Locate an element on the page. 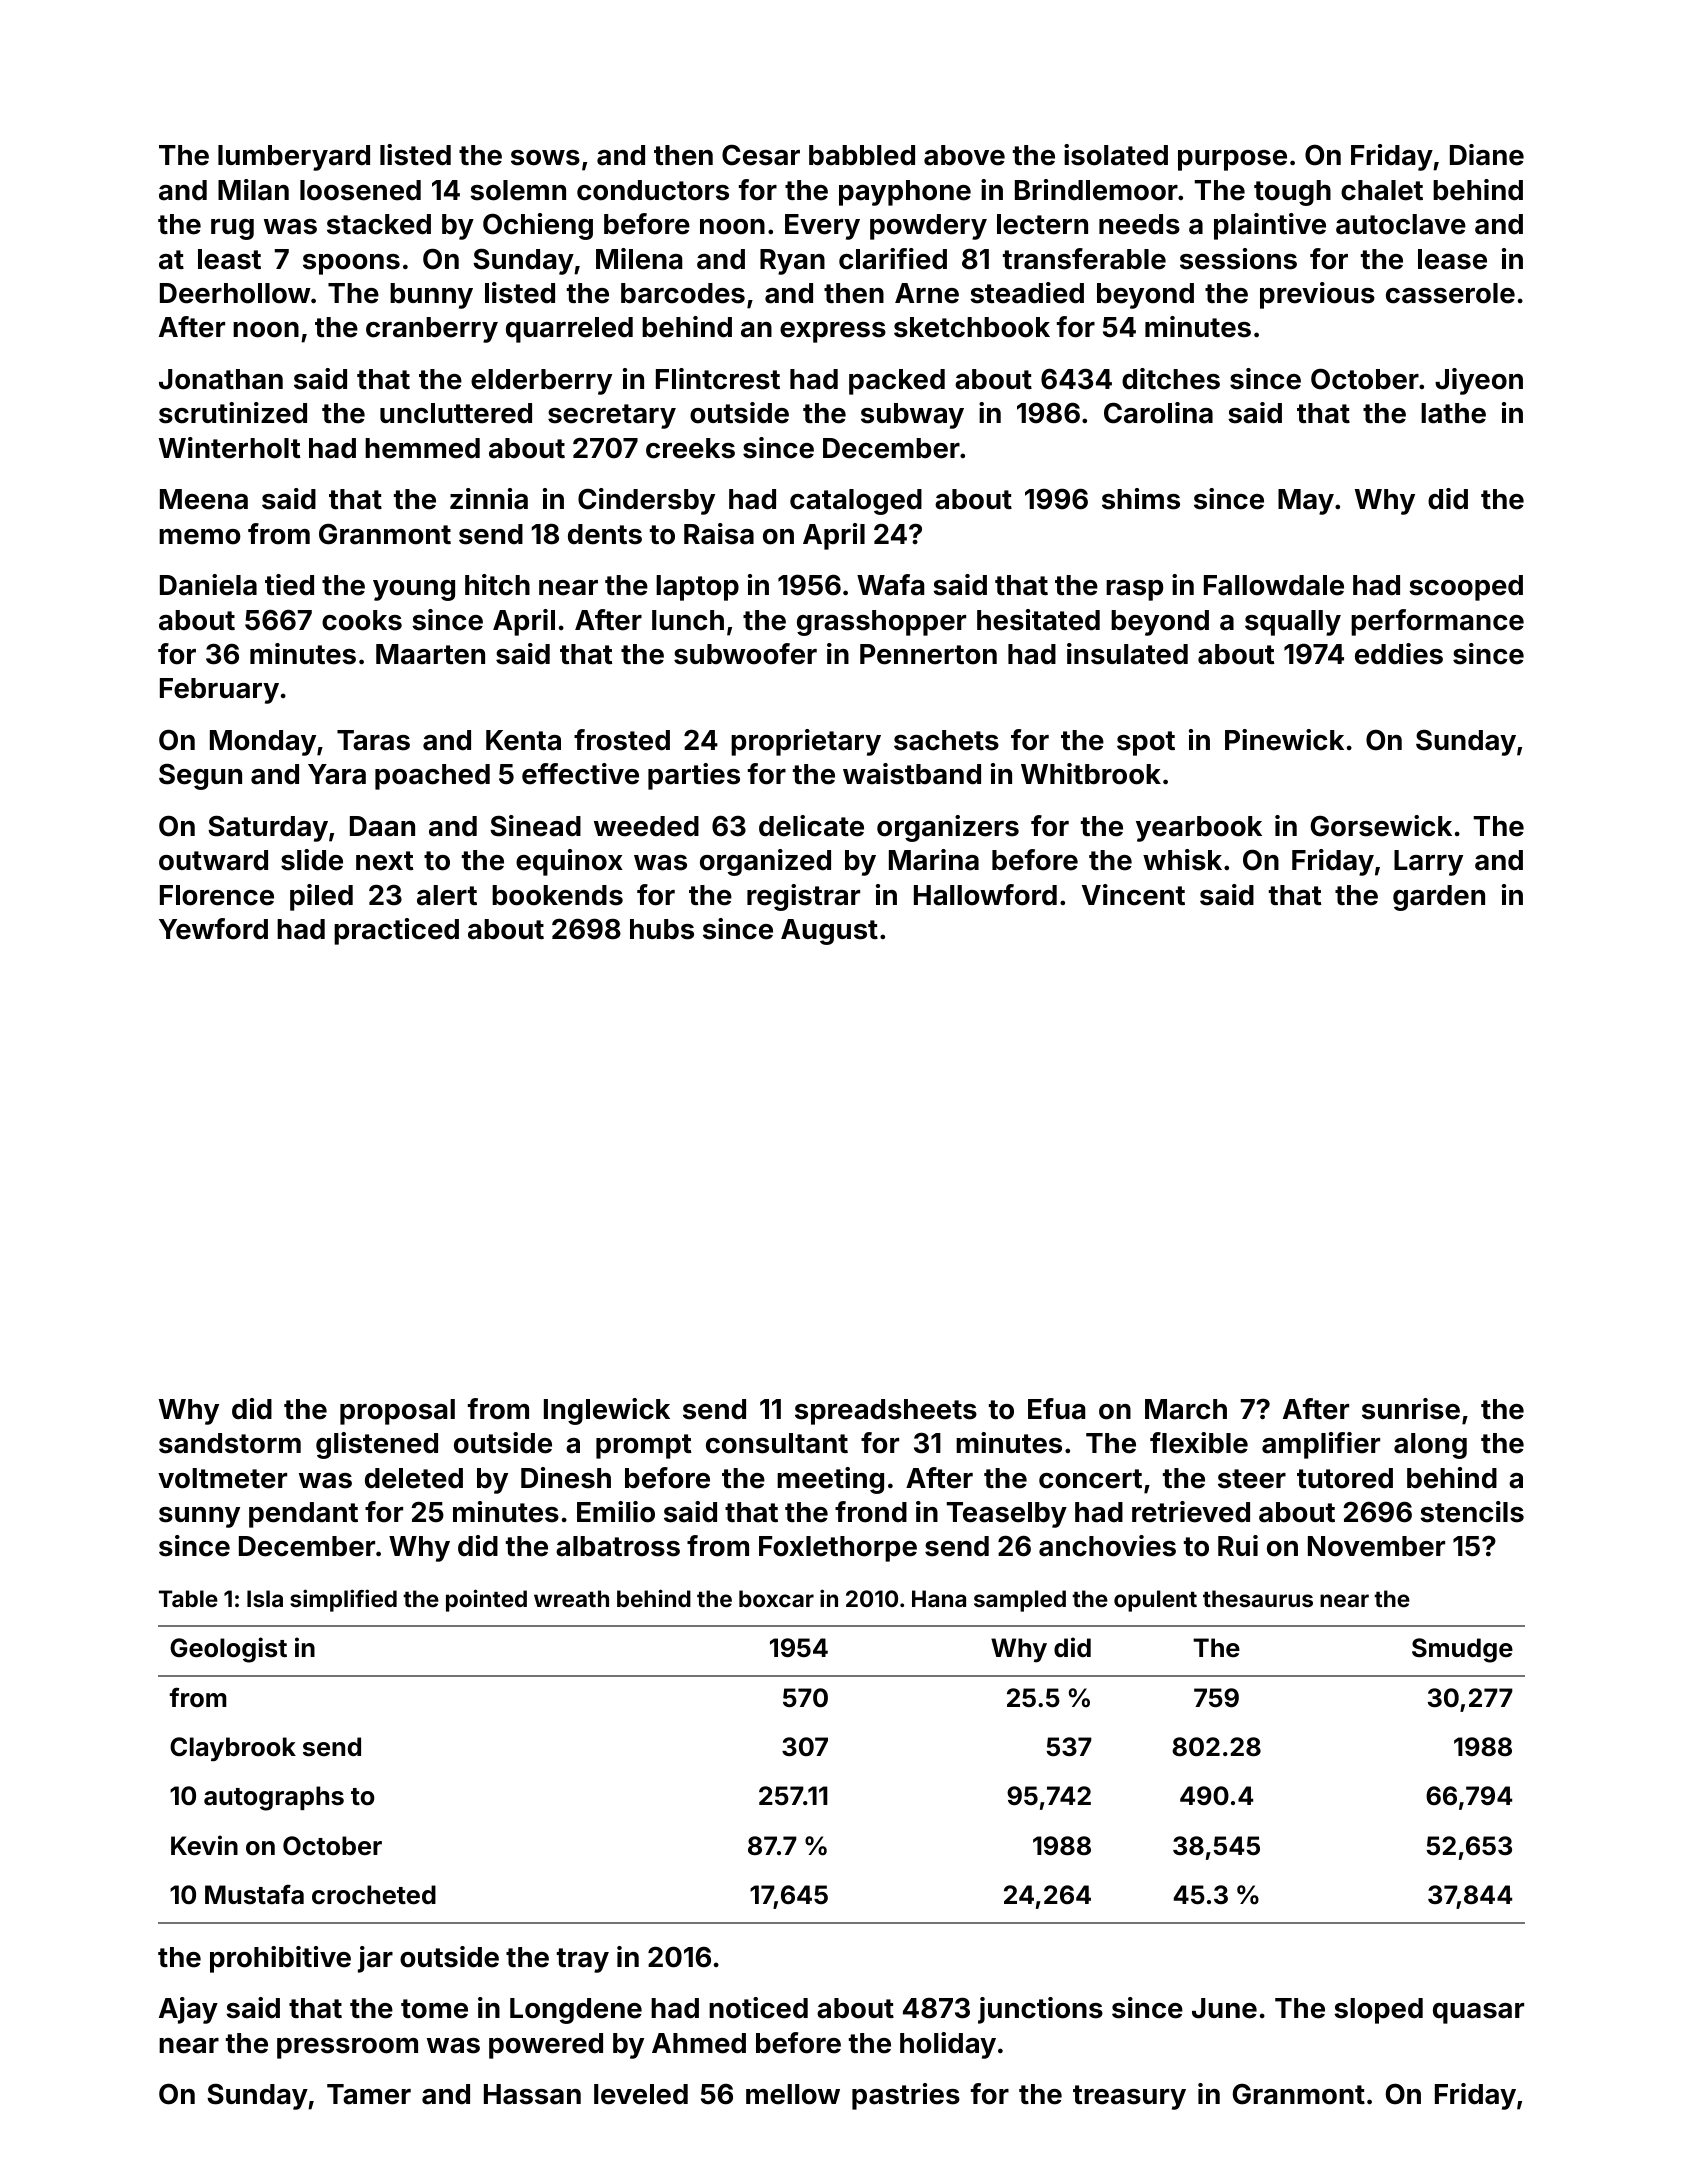 The height and width of the document is (2178, 1683). consultant is located at coordinates (777, 1443).
